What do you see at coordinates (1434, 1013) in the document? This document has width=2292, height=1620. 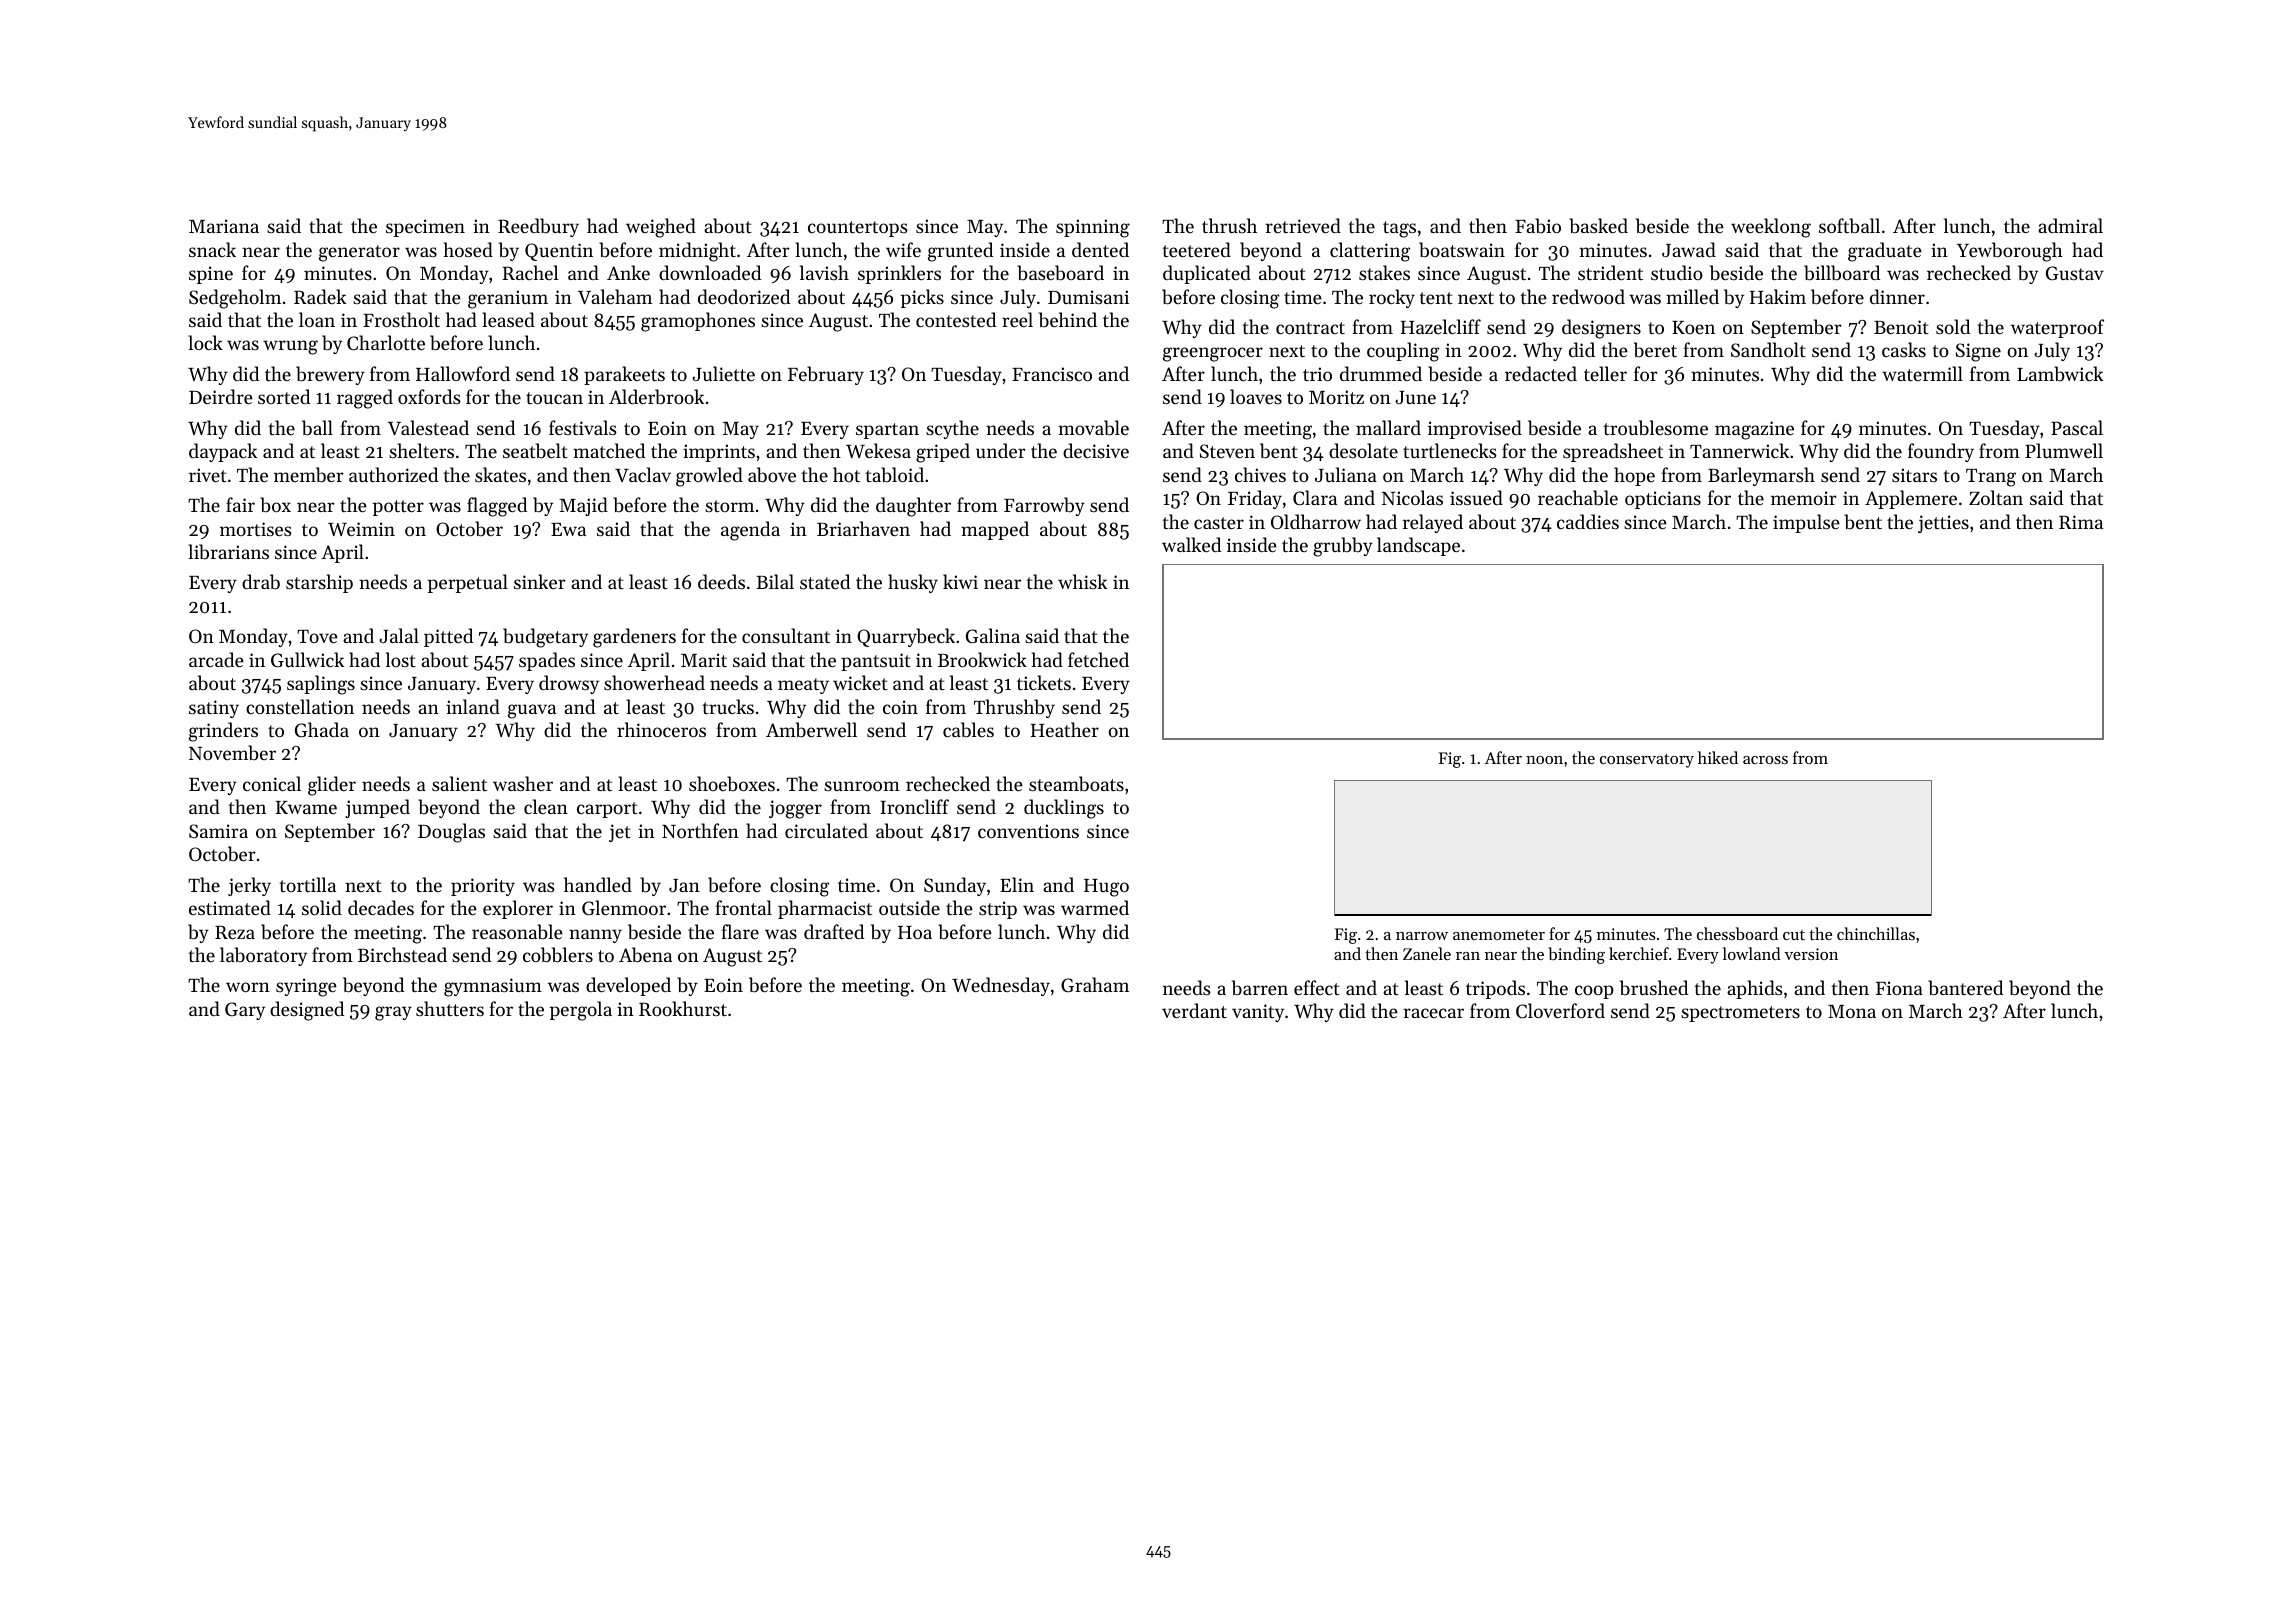 I see `racecar` at bounding box center [1434, 1013].
